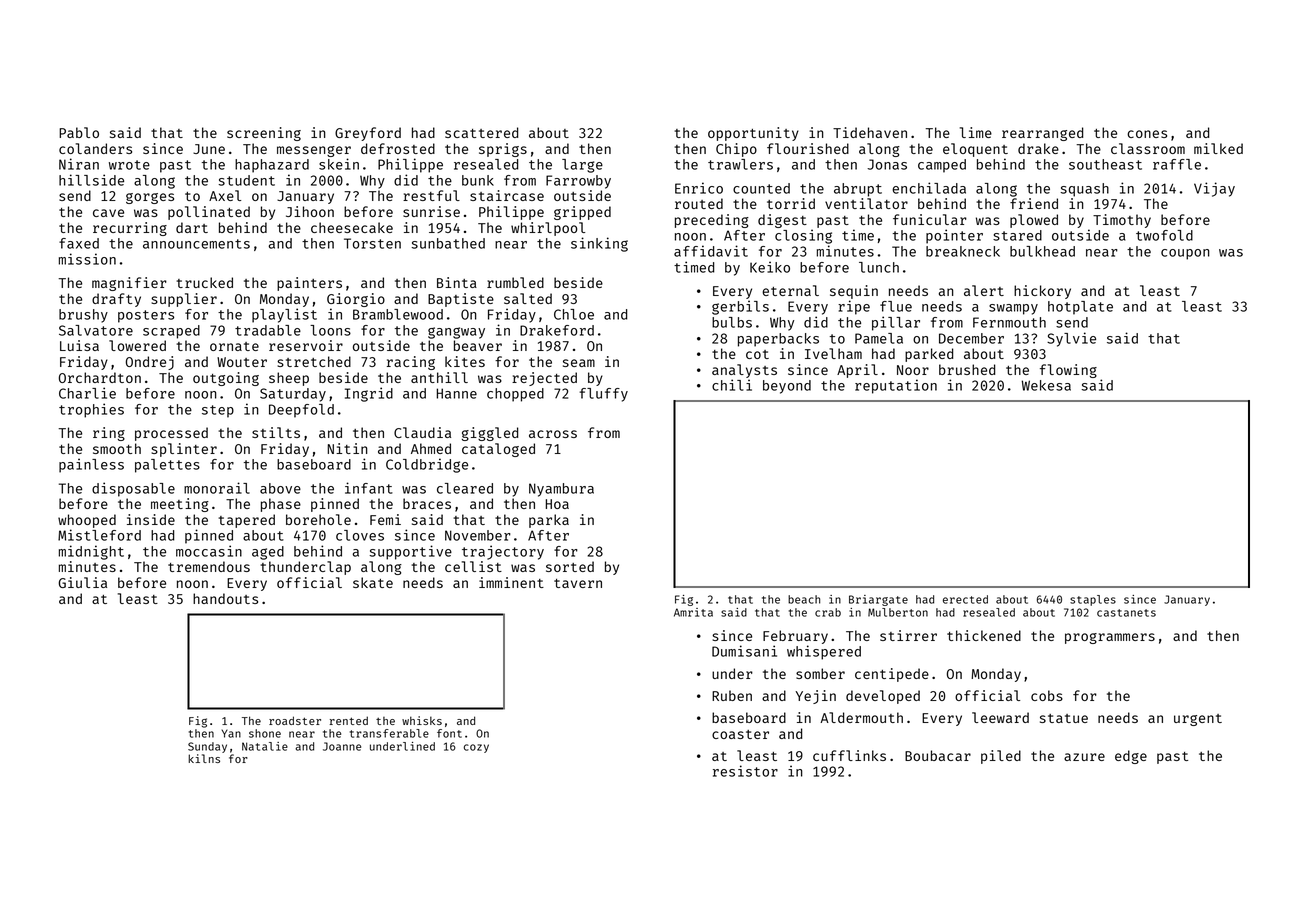  I want to click on restful, so click(431, 195).
